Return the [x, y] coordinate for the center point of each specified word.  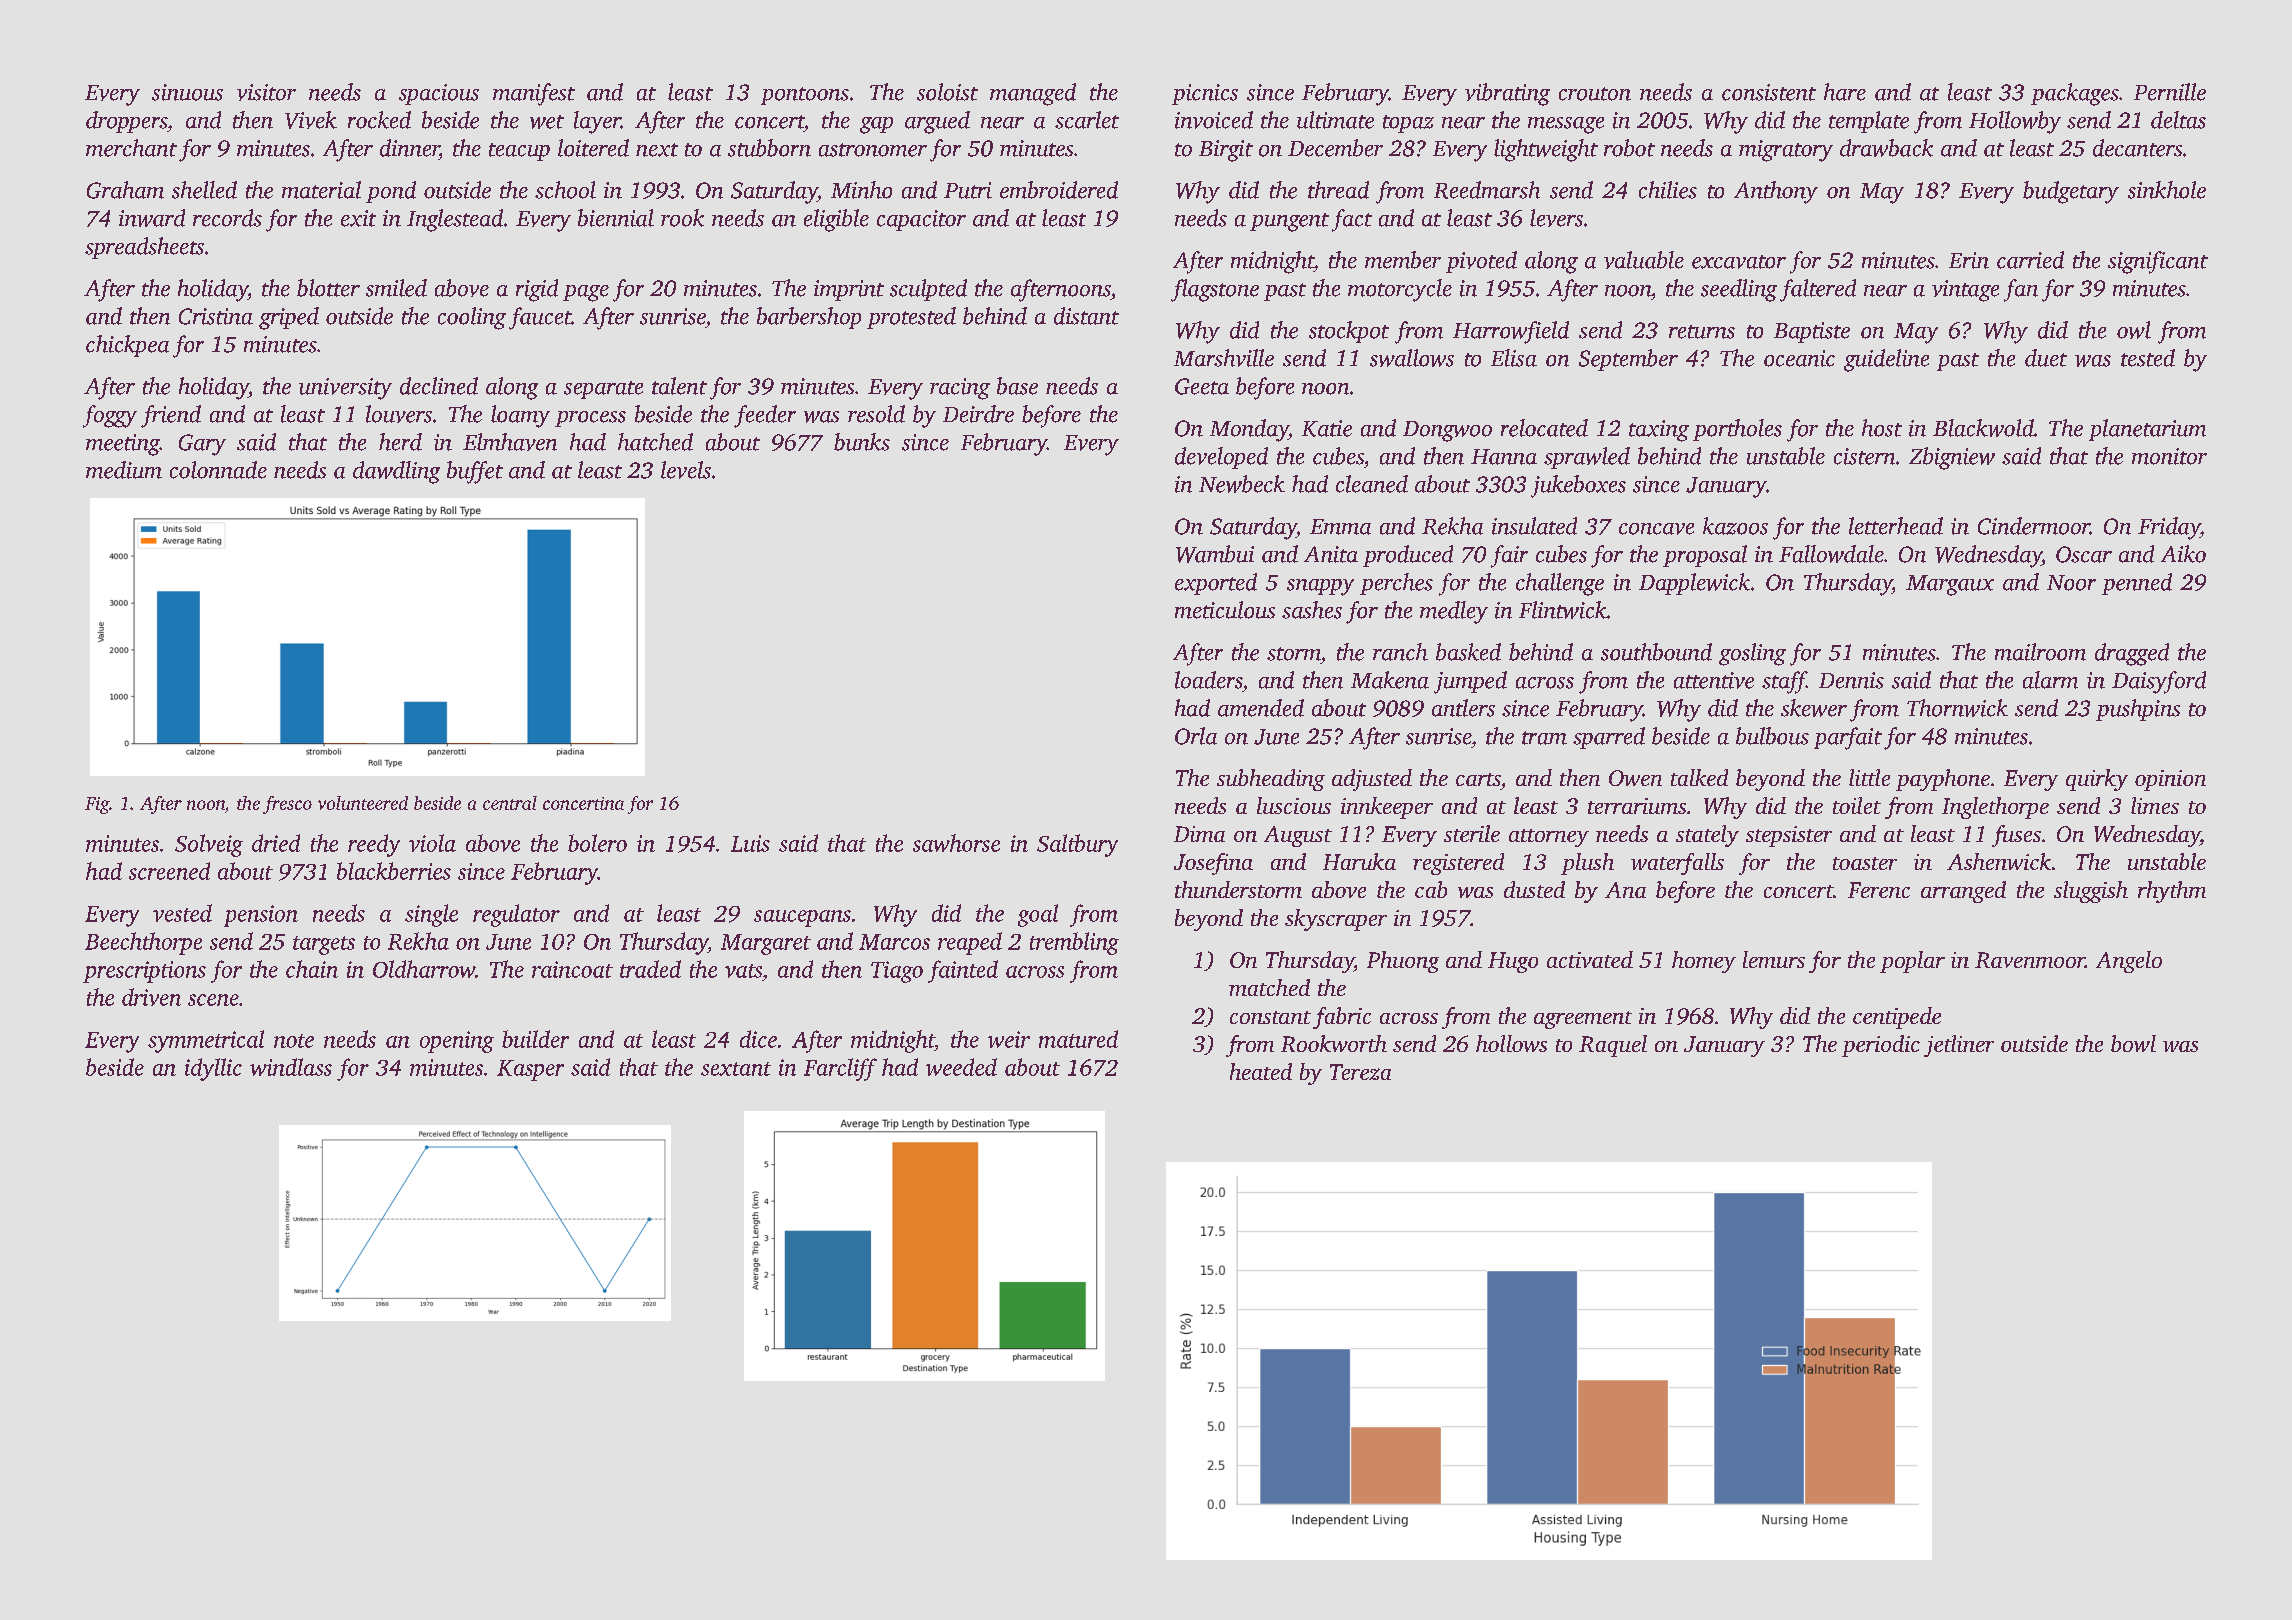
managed [1033, 94]
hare [1845, 92]
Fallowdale [1831, 554]
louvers [399, 414]
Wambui [1215, 554]
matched [1269, 987]
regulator [516, 915]
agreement [1583, 1020]
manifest [534, 94]
